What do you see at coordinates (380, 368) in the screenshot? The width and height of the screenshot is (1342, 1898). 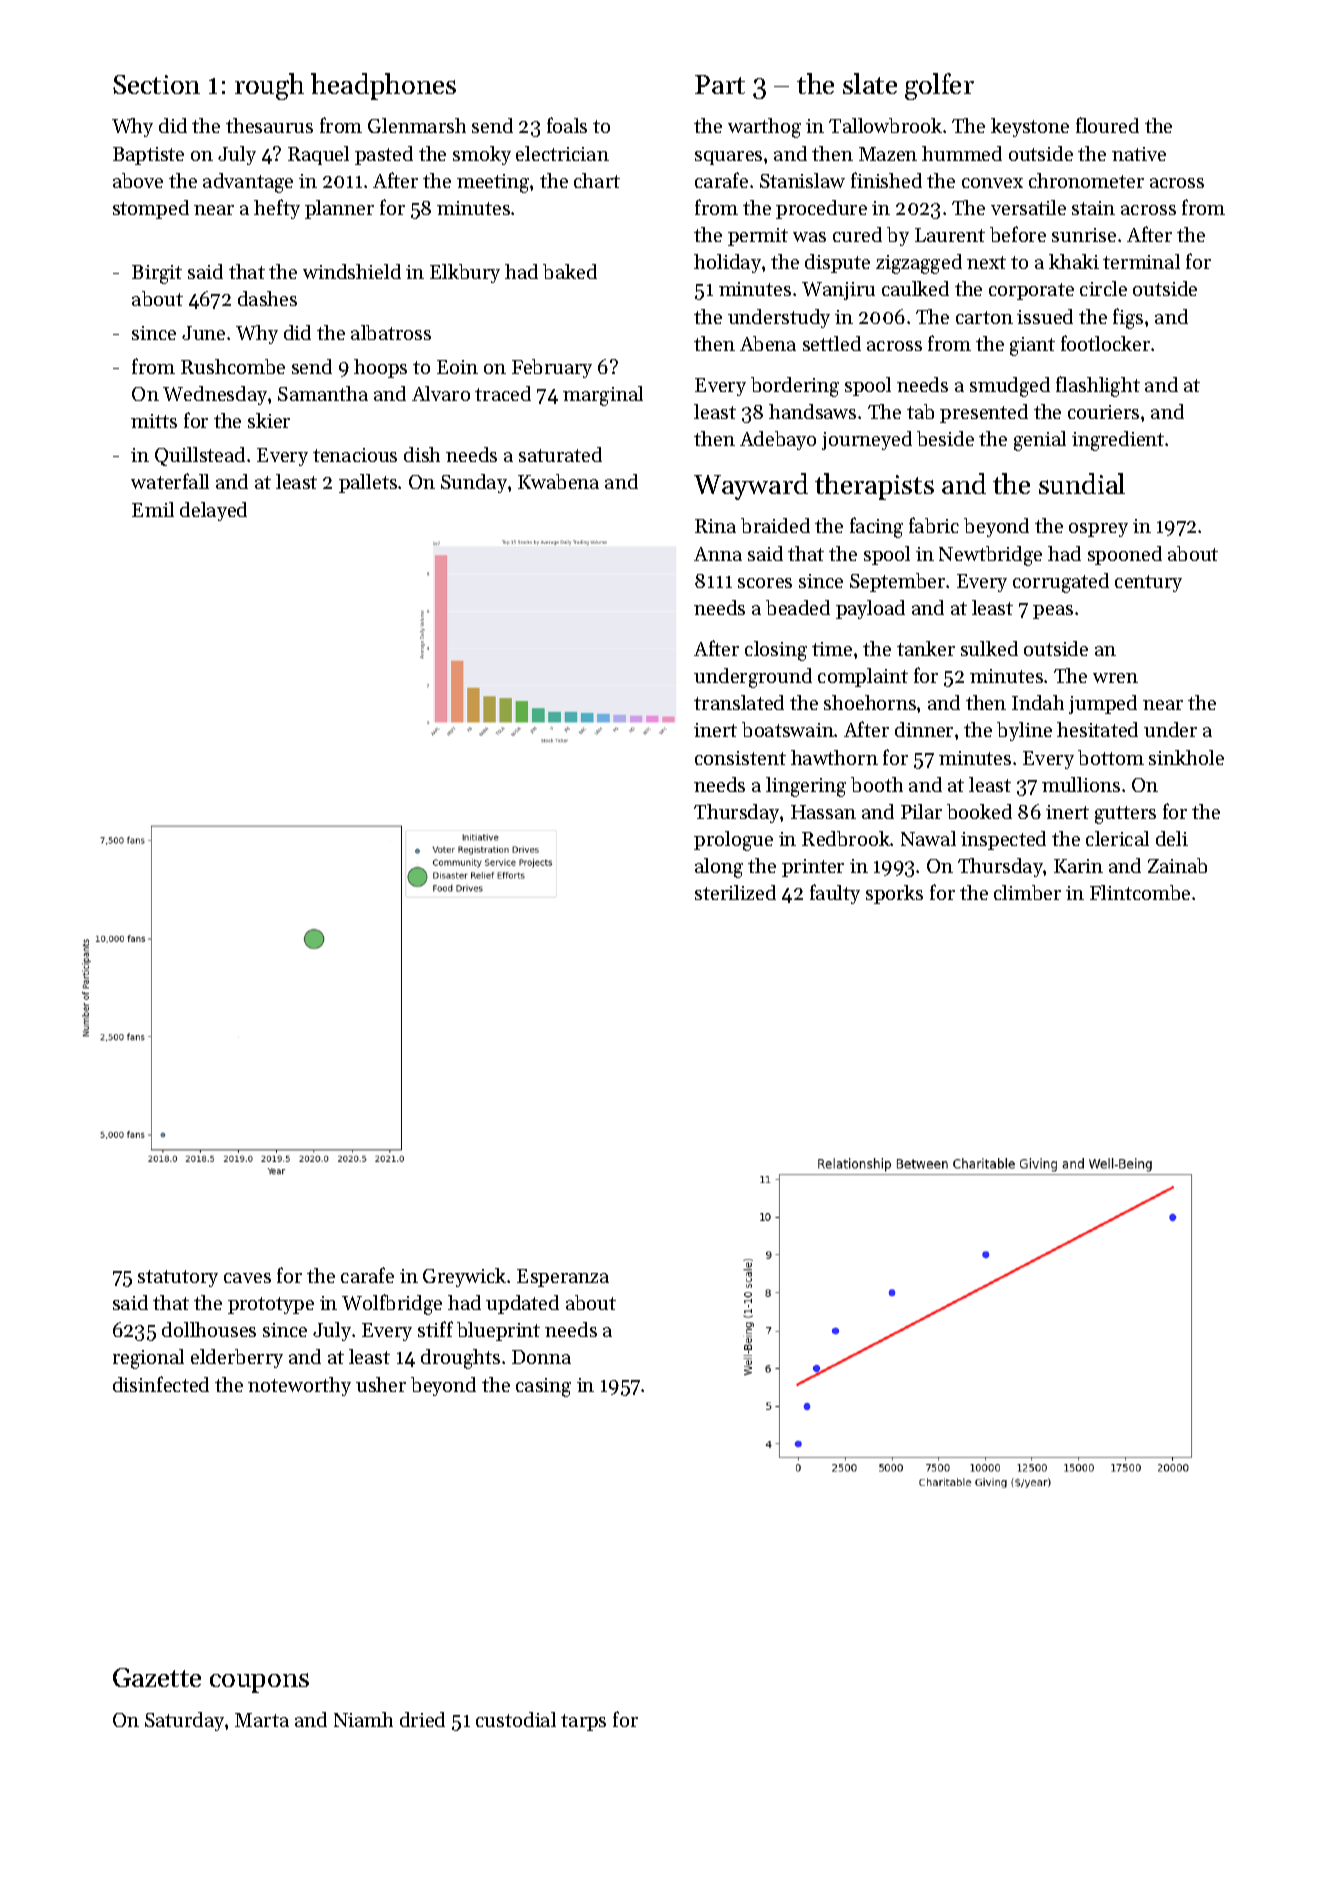 I see `hoops` at bounding box center [380, 368].
